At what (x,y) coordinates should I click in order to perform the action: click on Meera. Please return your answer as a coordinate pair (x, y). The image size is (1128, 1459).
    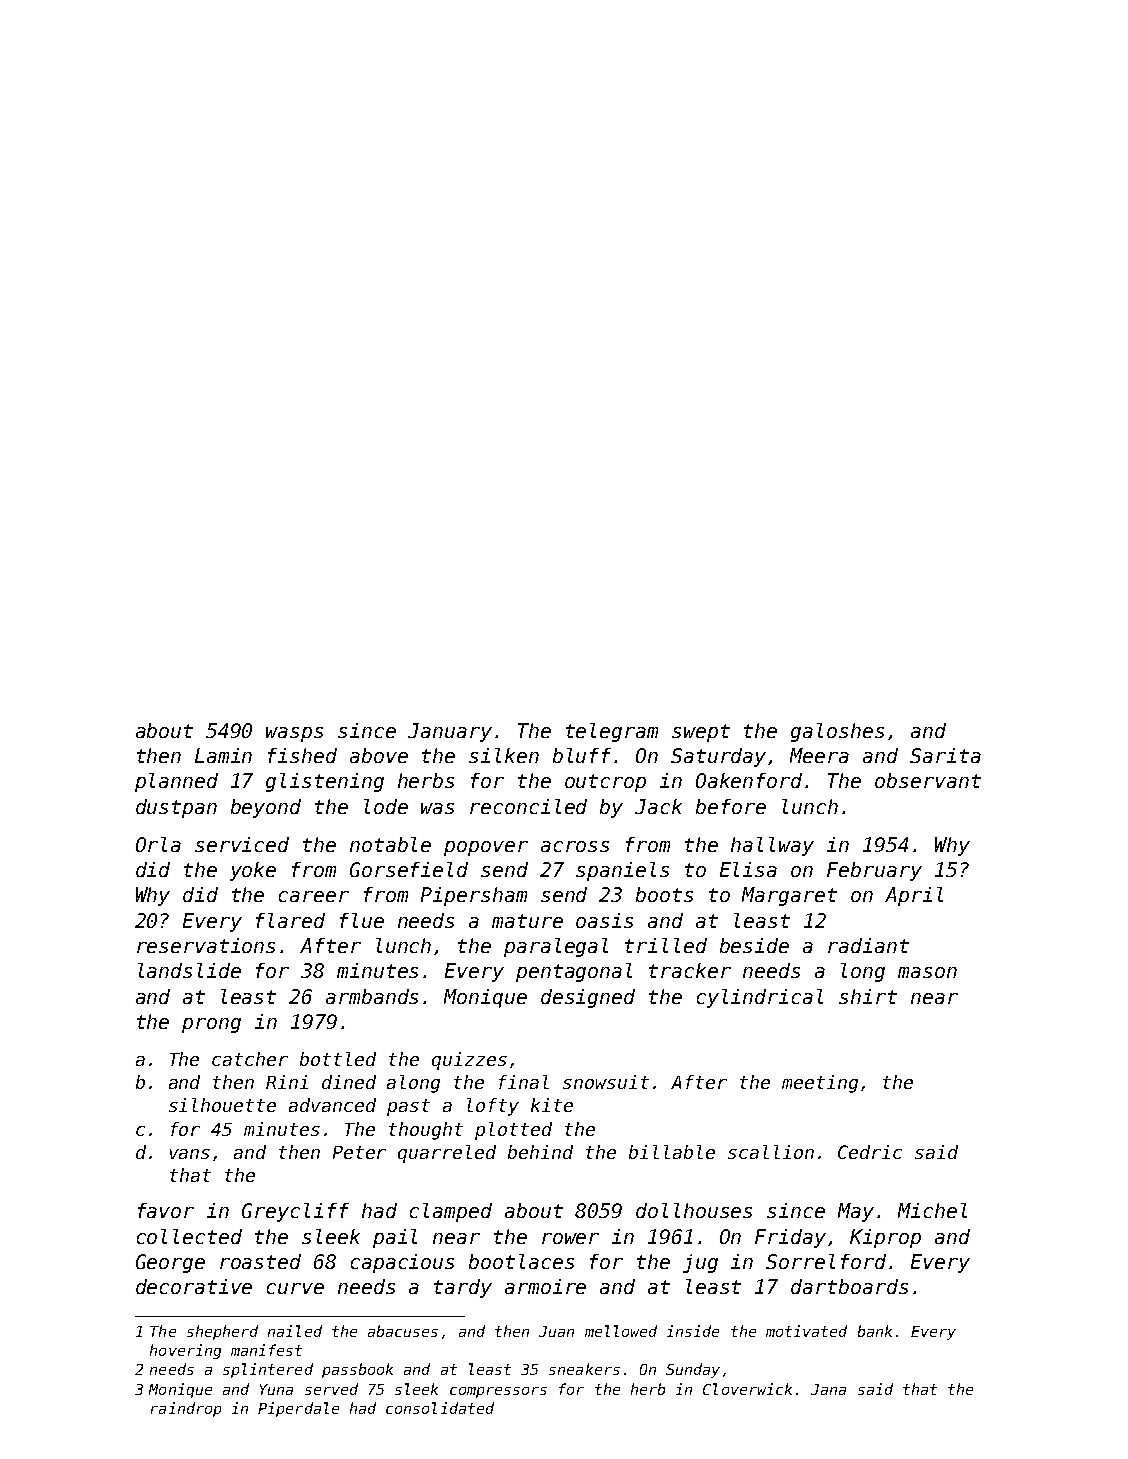
    Looking at the image, I should click on (819, 755).
